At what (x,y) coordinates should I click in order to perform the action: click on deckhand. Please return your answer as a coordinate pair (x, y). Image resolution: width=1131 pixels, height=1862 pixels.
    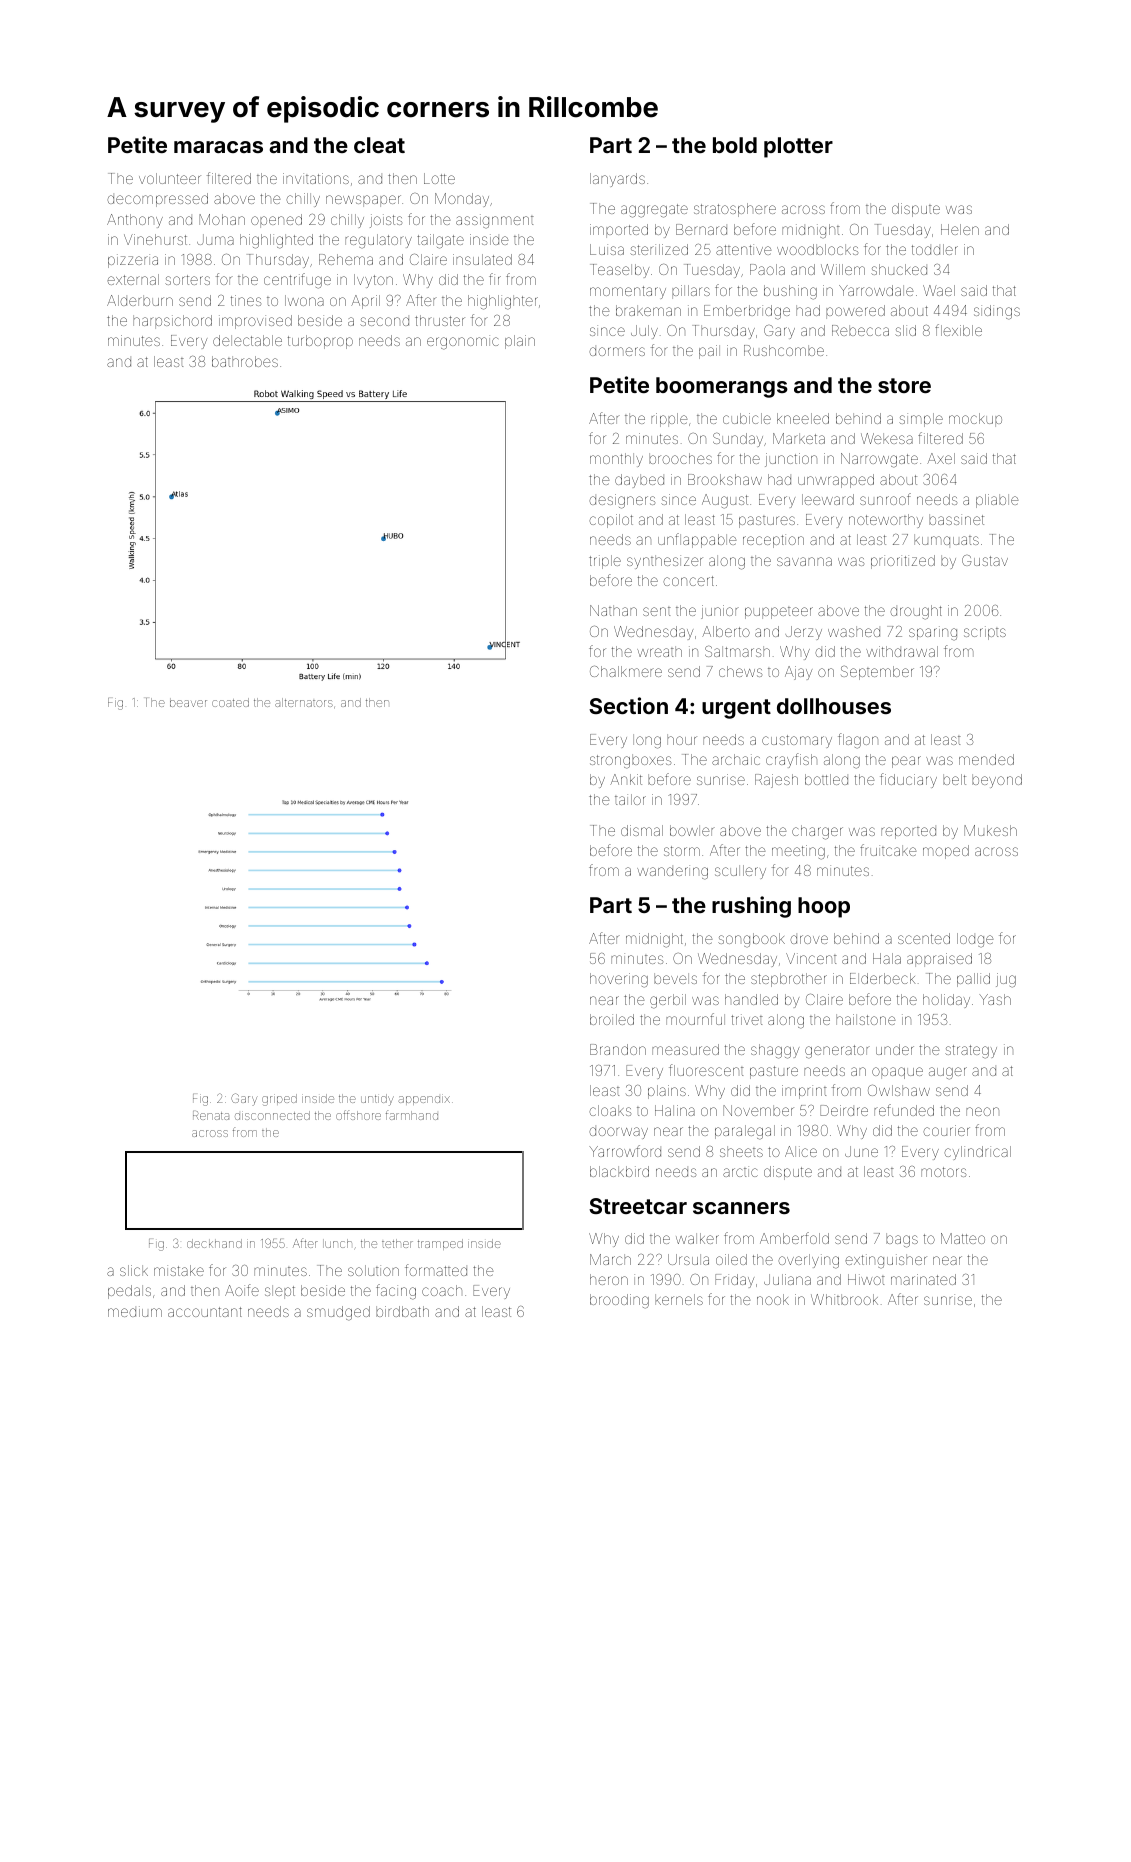
    Looking at the image, I should click on (214, 1243).
